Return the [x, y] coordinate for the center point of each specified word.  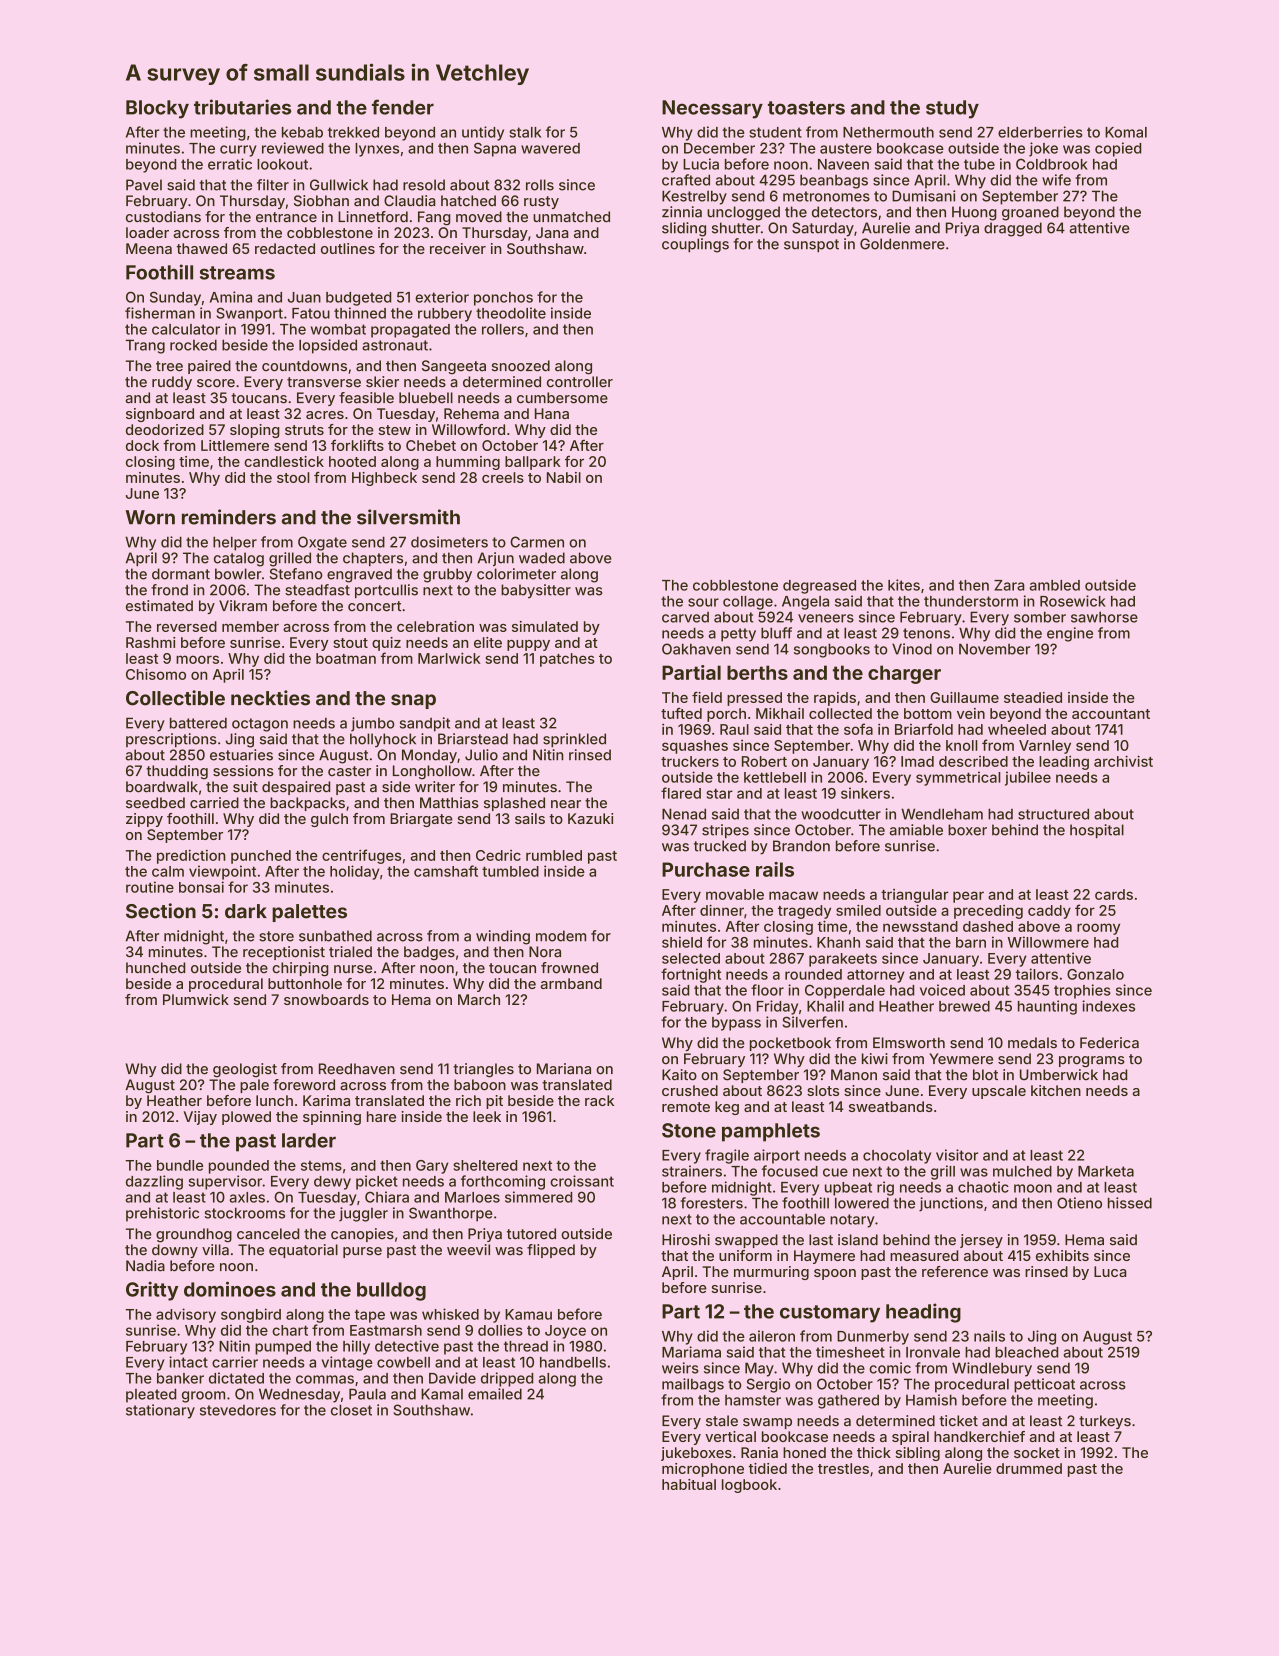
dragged [1013, 229]
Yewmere [961, 1059]
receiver [458, 248]
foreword [304, 1085]
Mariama [691, 1352]
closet [351, 1410]
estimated [159, 606]
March [479, 999]
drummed [1029, 1468]
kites [904, 585]
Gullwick [339, 185]
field [707, 697]
